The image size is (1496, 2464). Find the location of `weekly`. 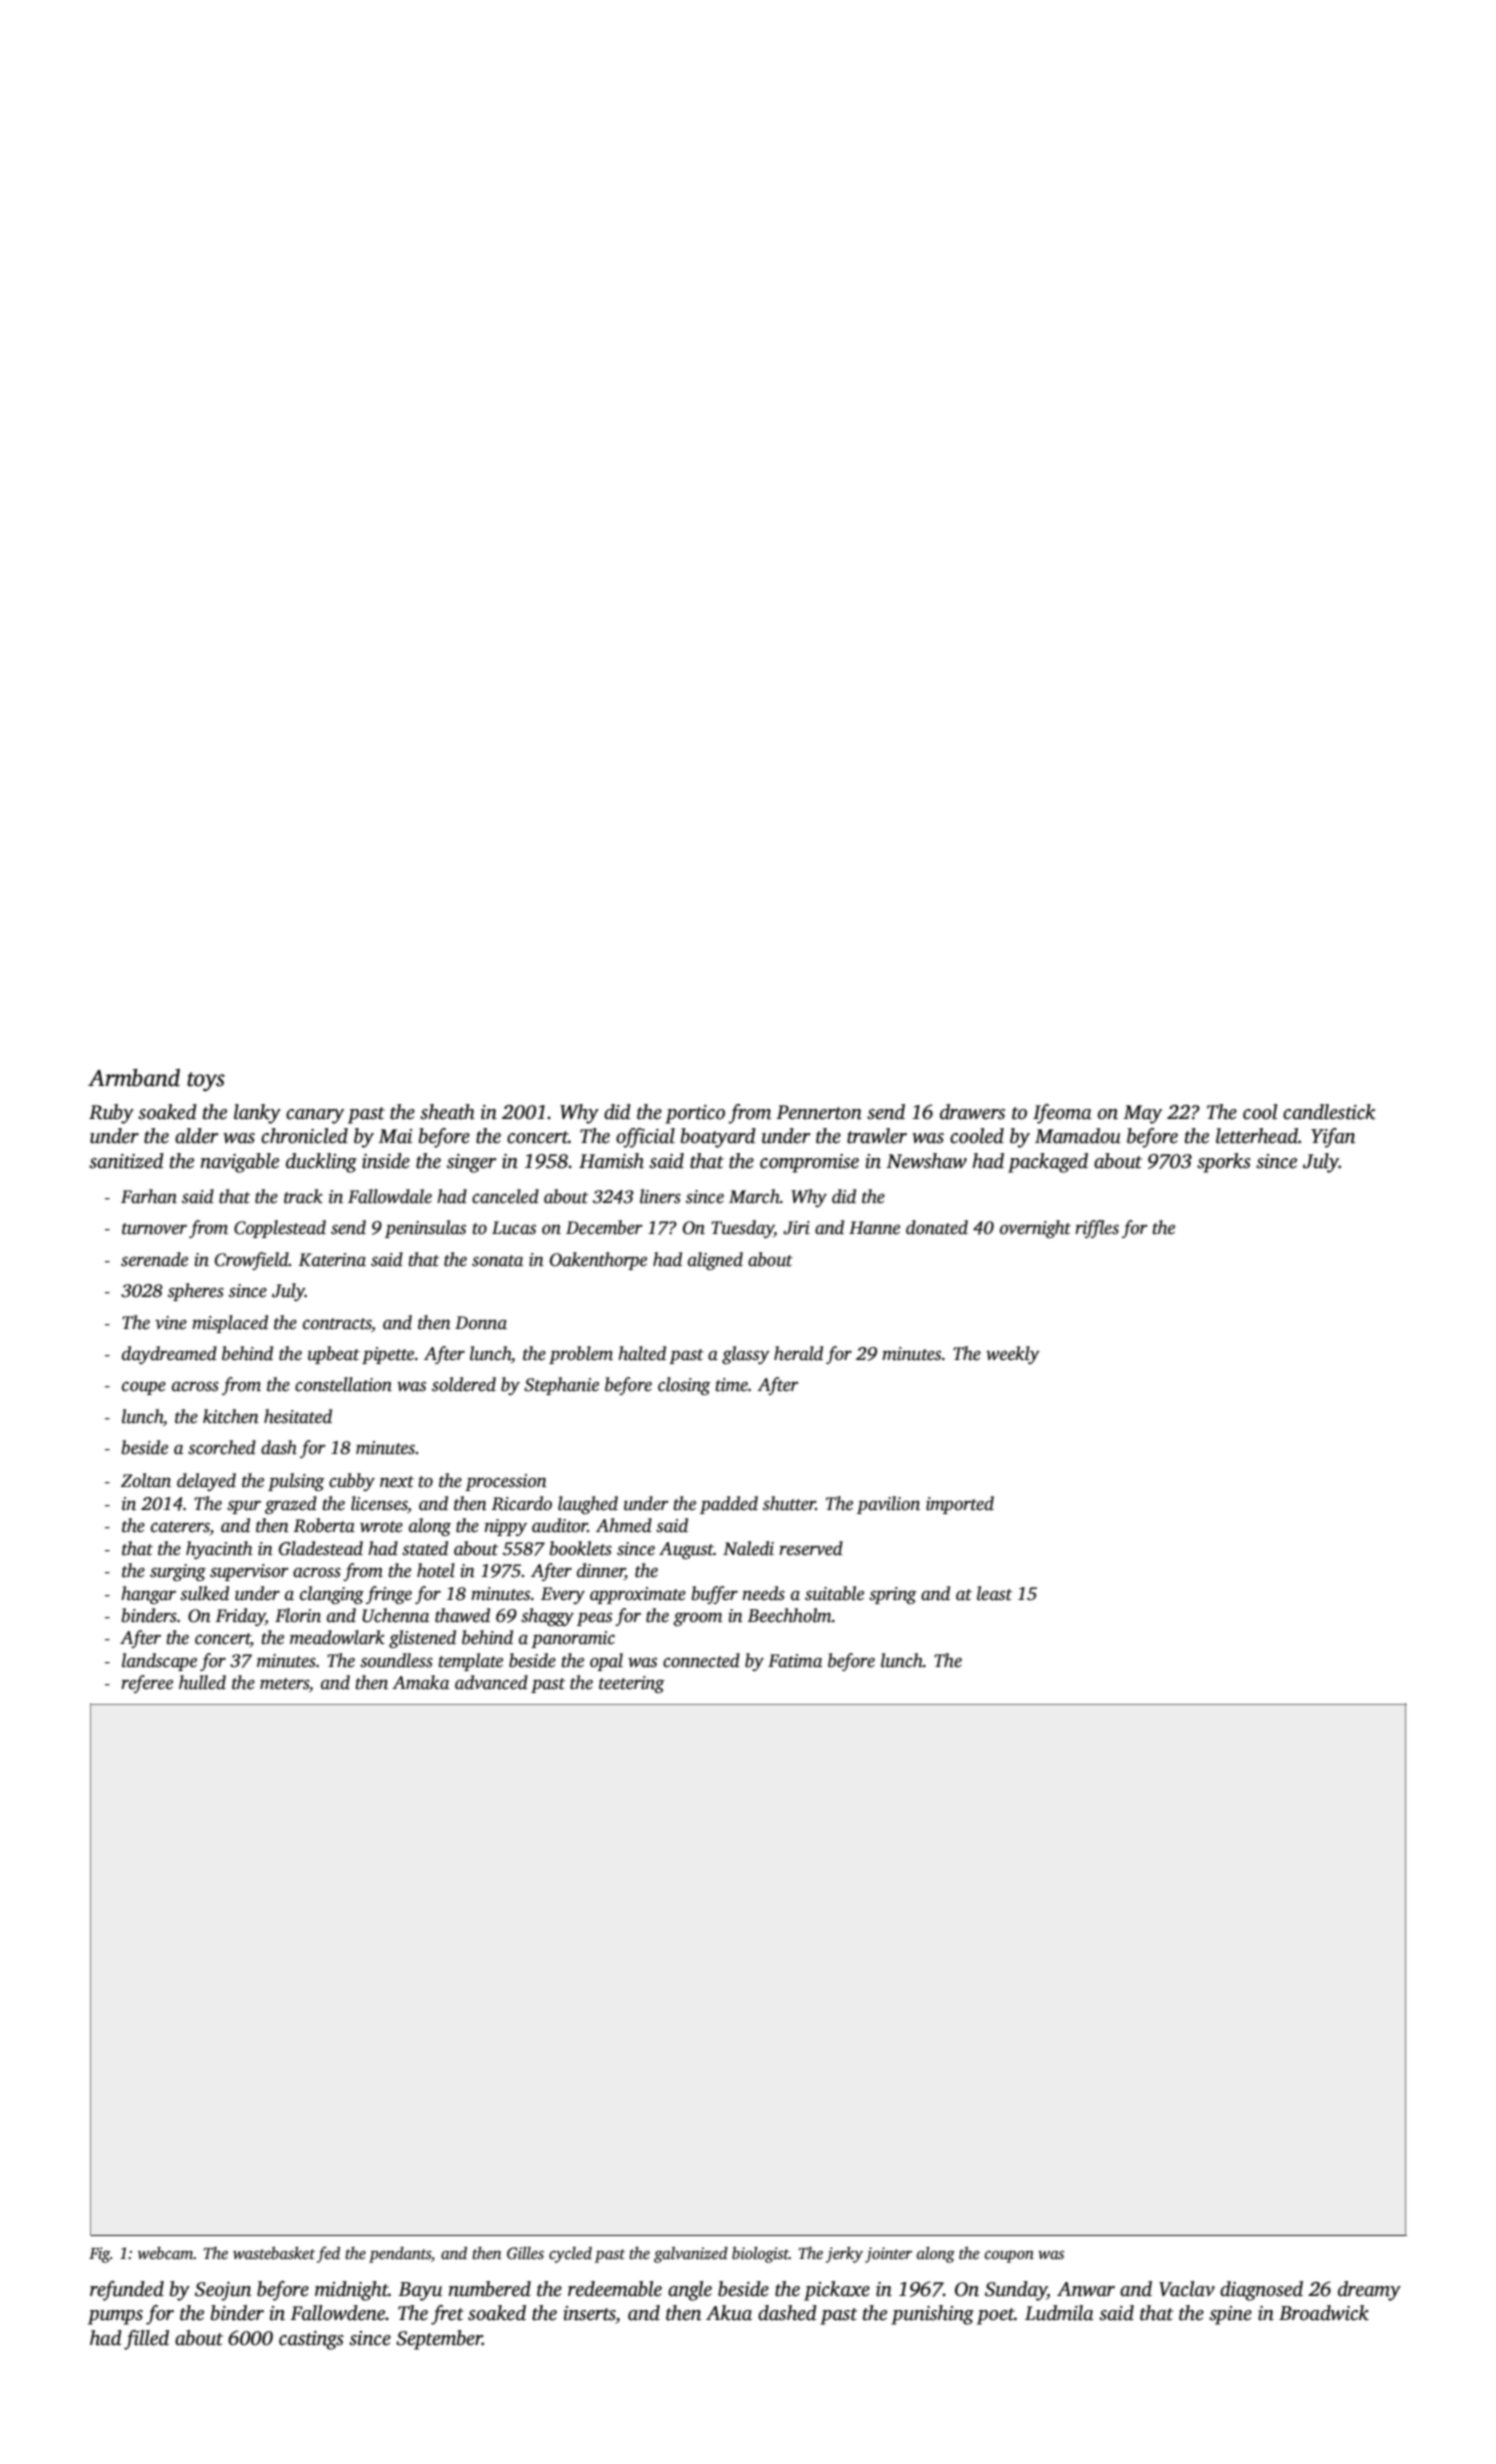

weekly is located at coordinates (1013, 1355).
